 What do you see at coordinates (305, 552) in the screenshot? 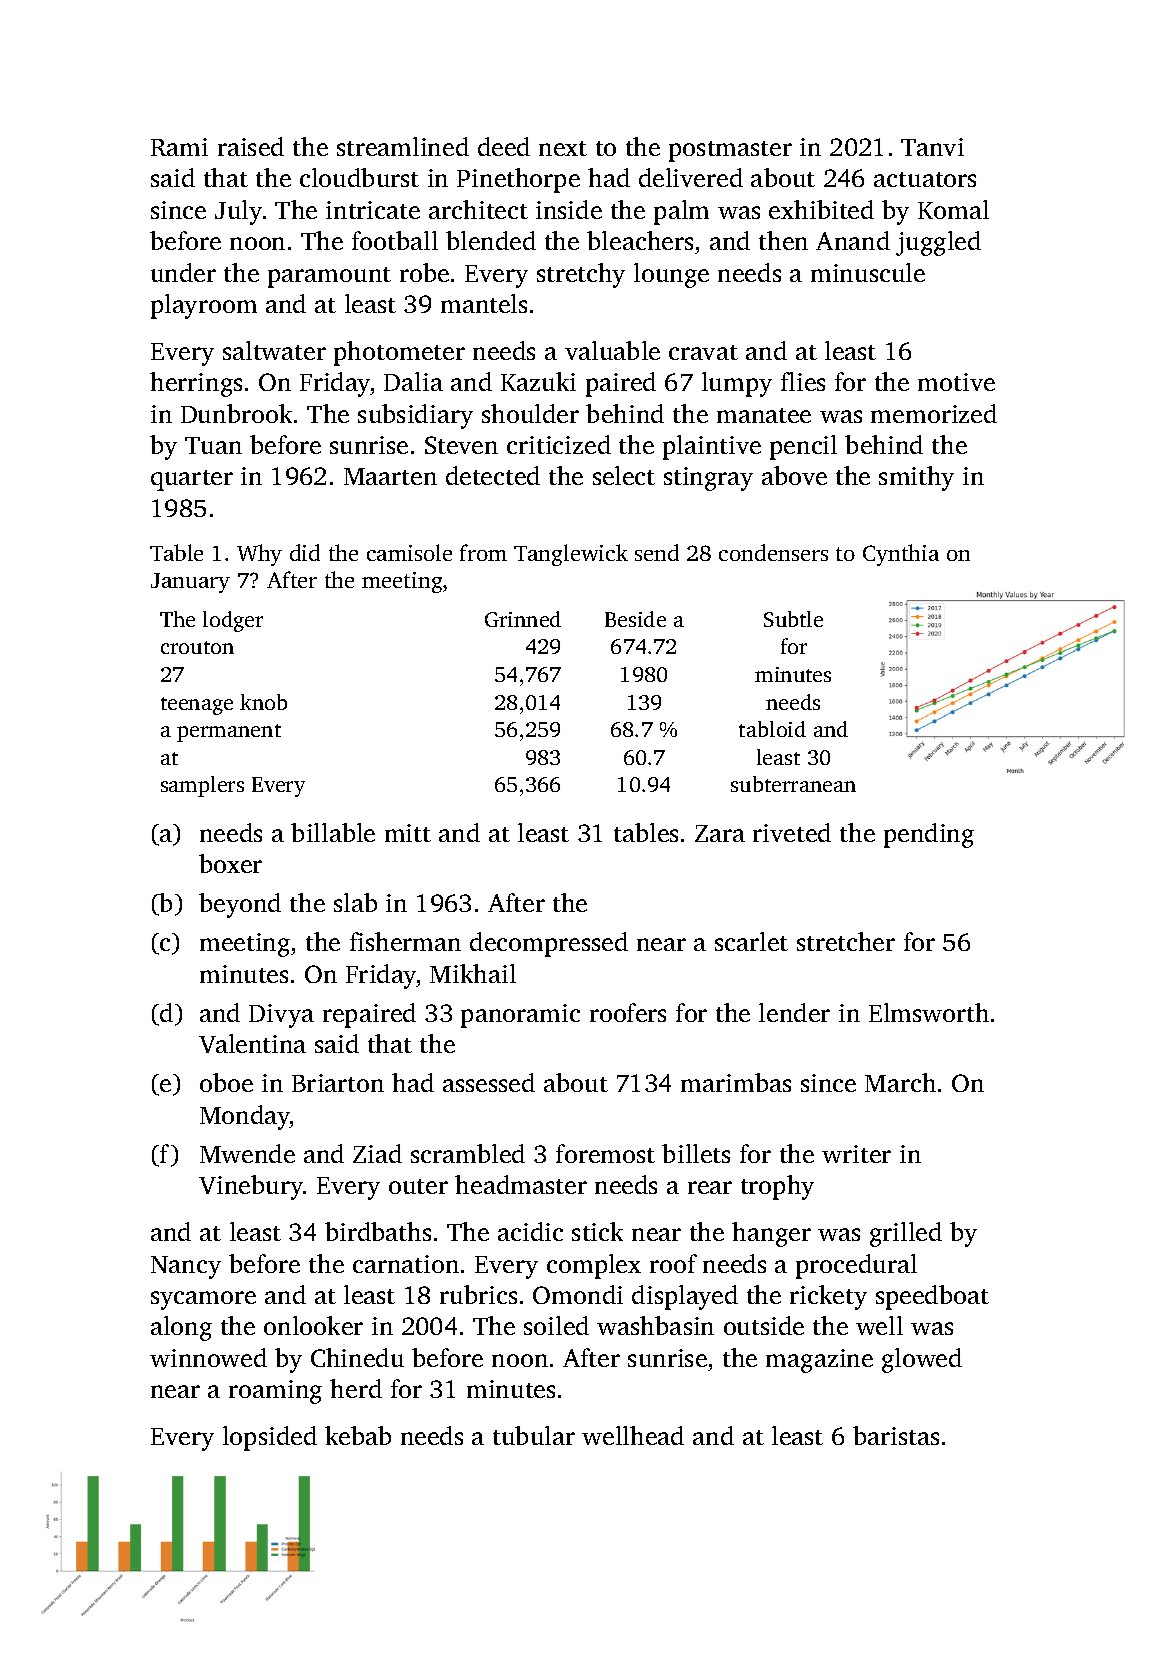
I see `did` at bounding box center [305, 552].
